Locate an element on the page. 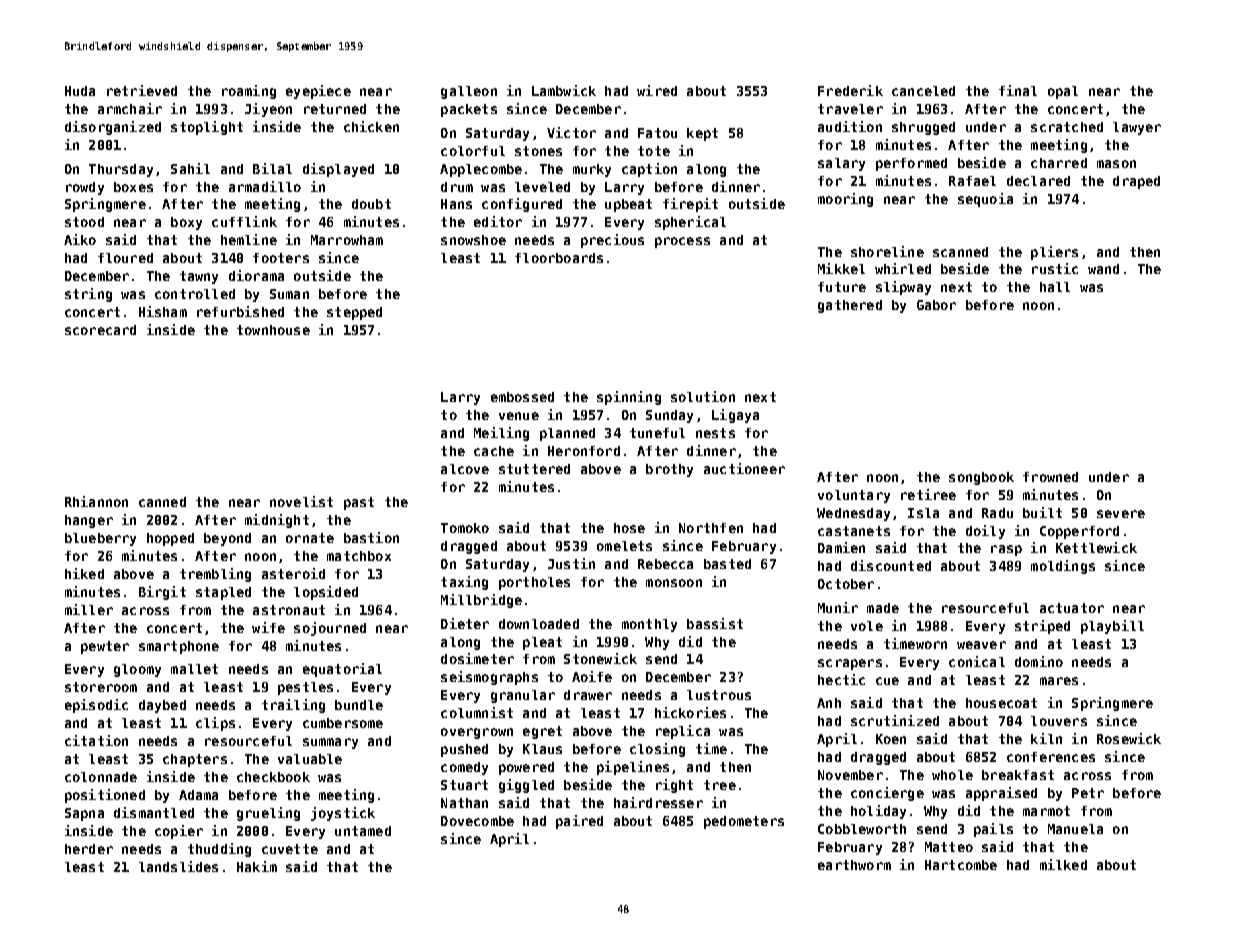 This image has width=1233, height=952. frowned is located at coordinates (1050, 477).
